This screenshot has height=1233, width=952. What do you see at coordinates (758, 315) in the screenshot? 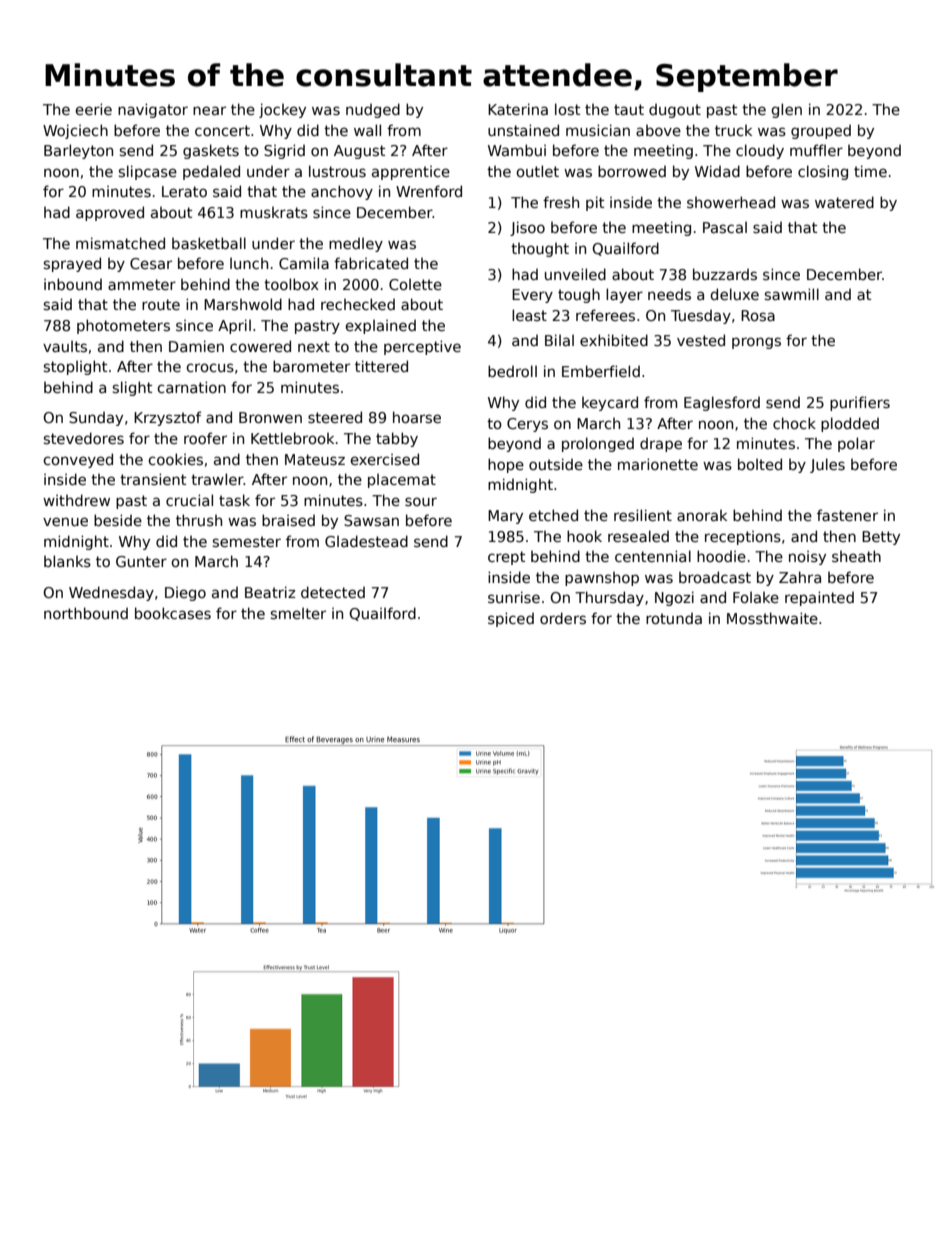
I see `Rosa` at bounding box center [758, 315].
